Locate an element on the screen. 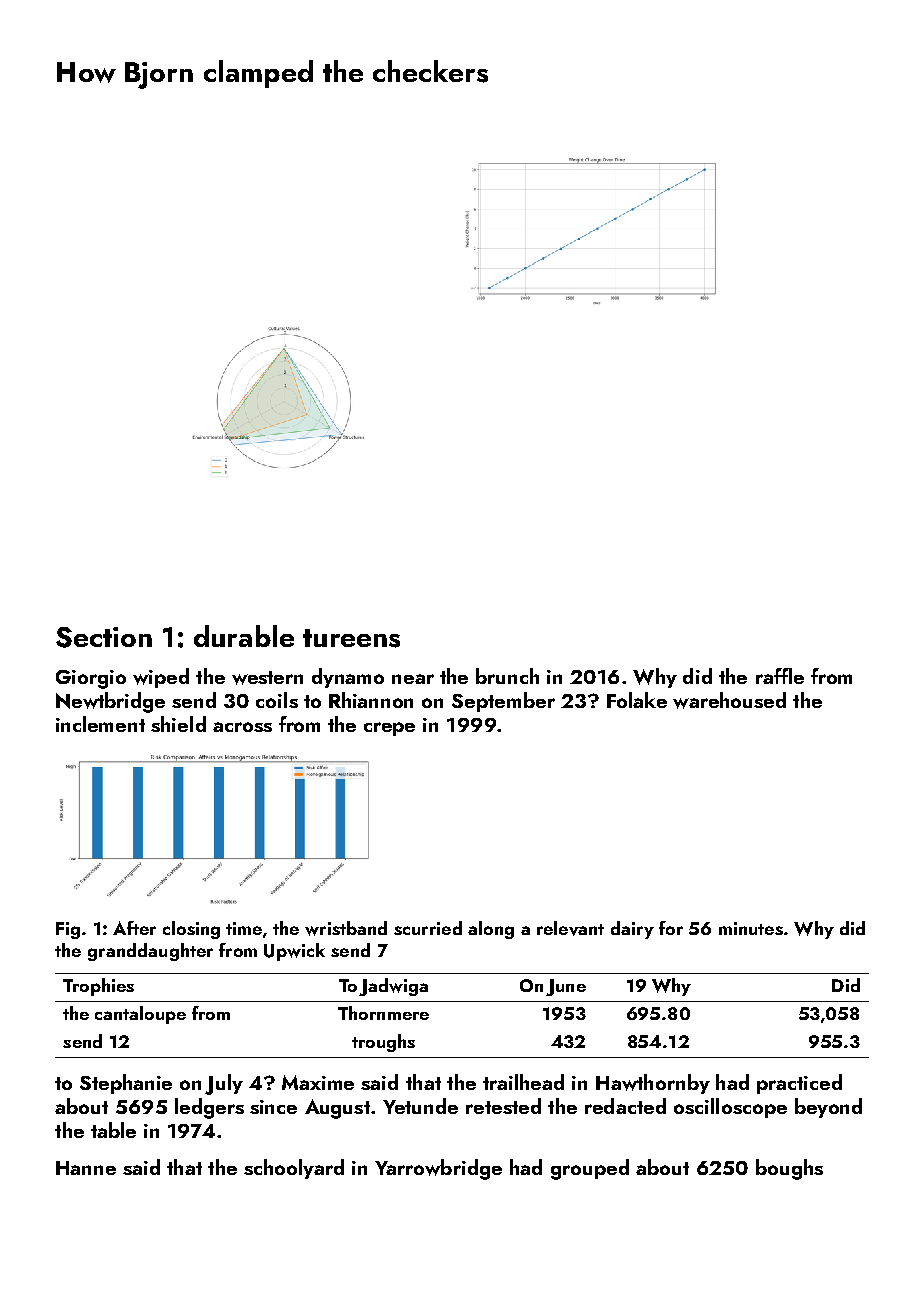 This screenshot has width=924, height=1308. Trophies is located at coordinates (98, 987).
